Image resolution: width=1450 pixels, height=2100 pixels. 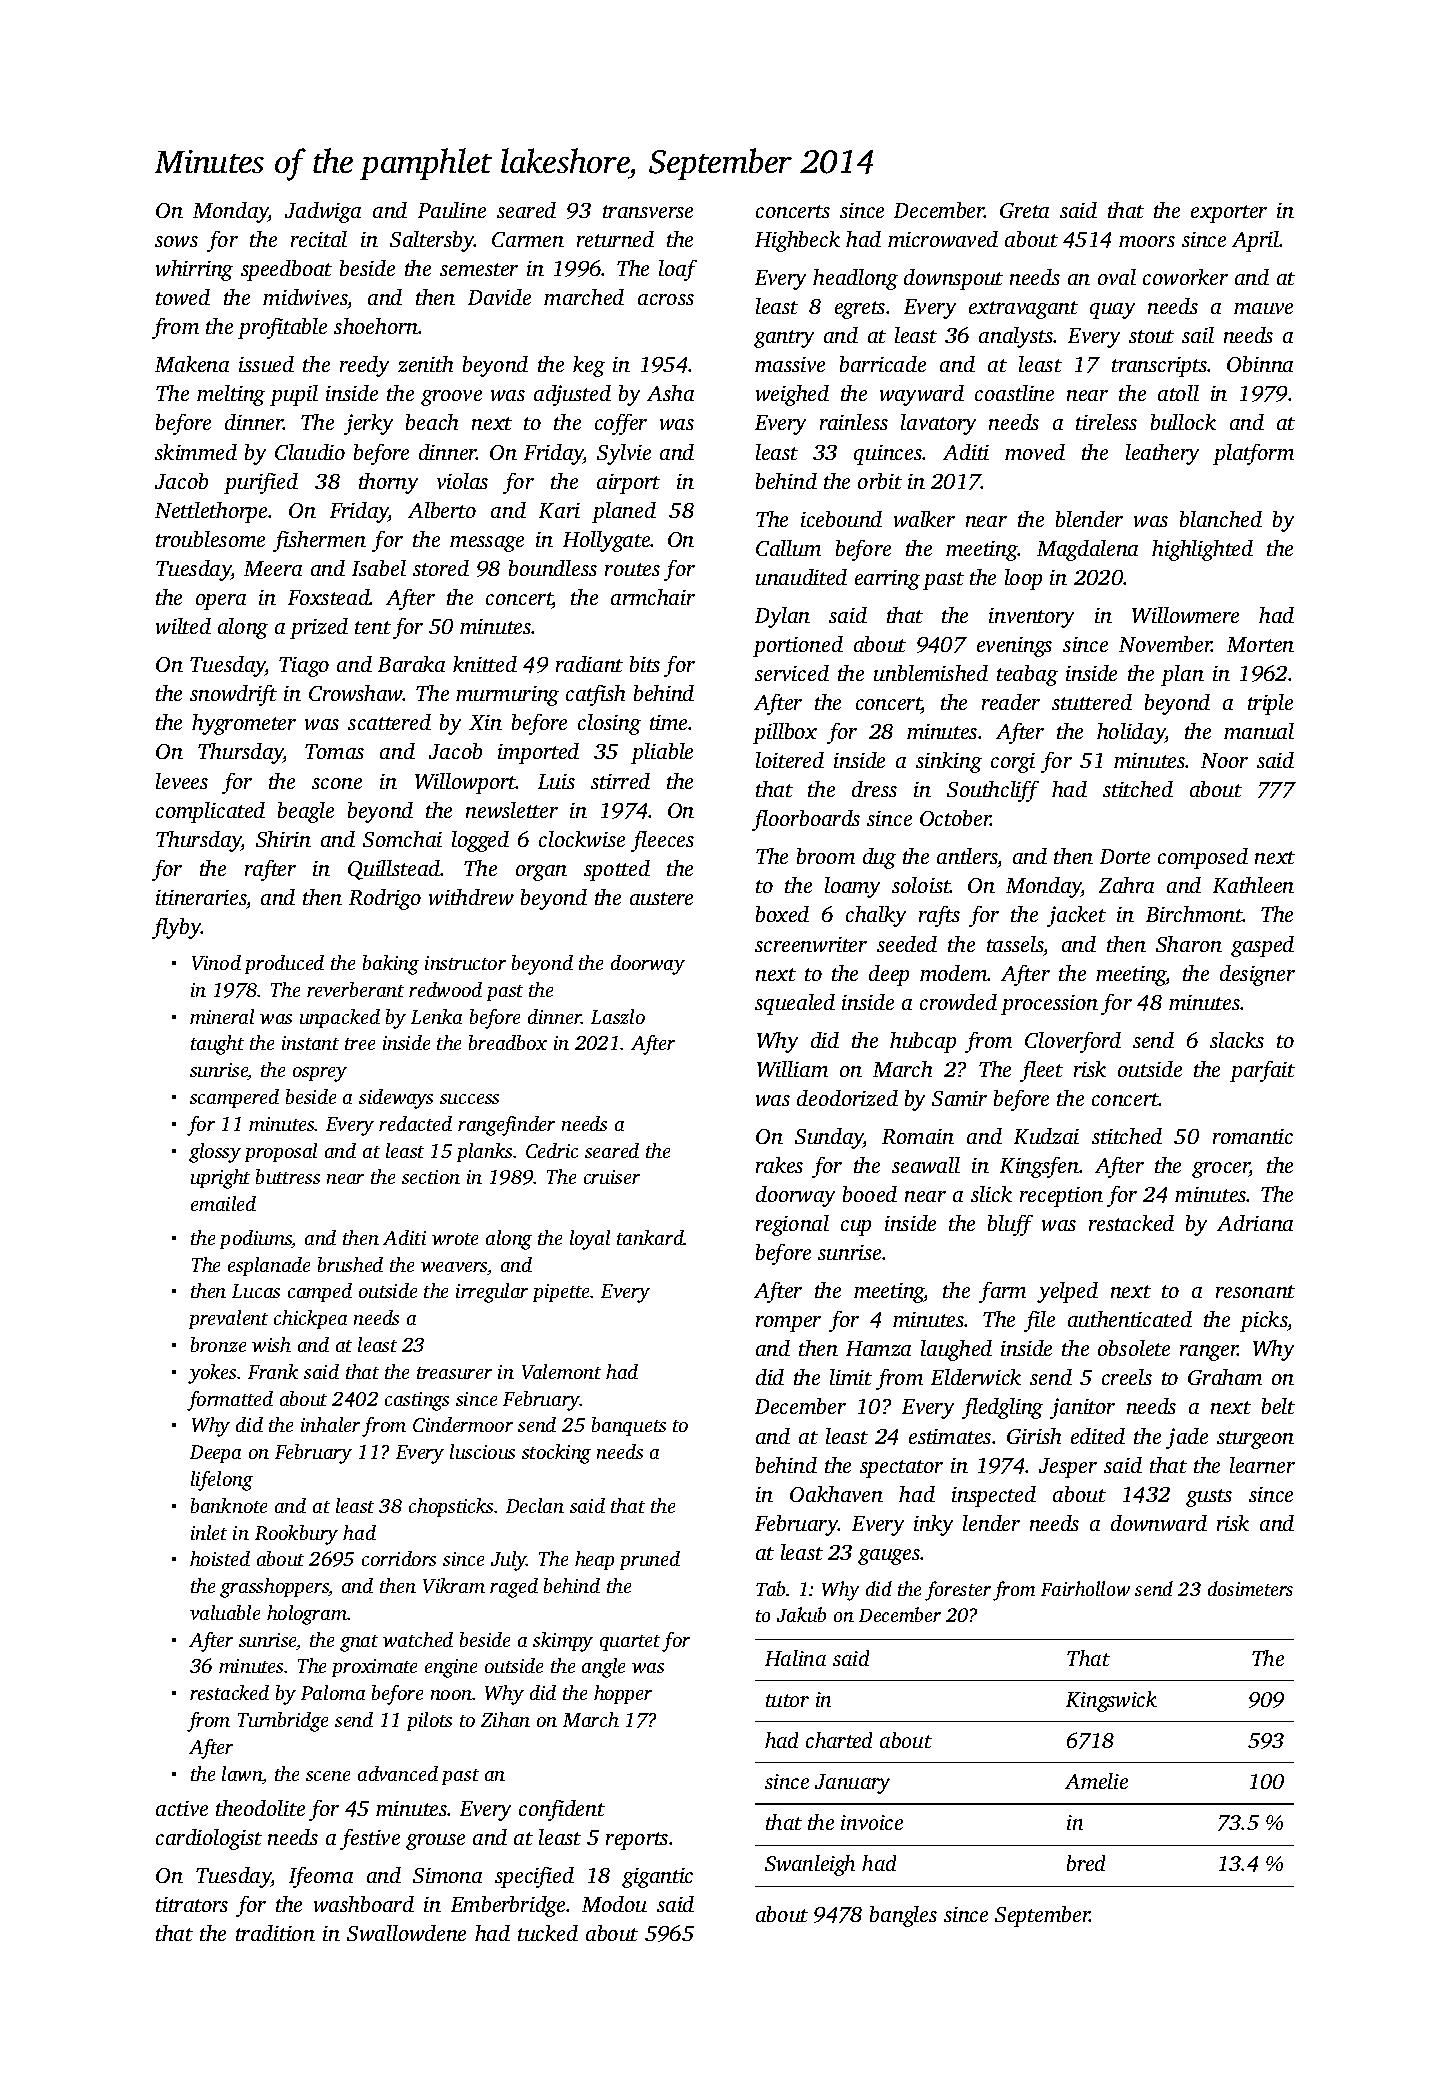 What do you see at coordinates (1046, 1136) in the image?
I see `Kudzai` at bounding box center [1046, 1136].
